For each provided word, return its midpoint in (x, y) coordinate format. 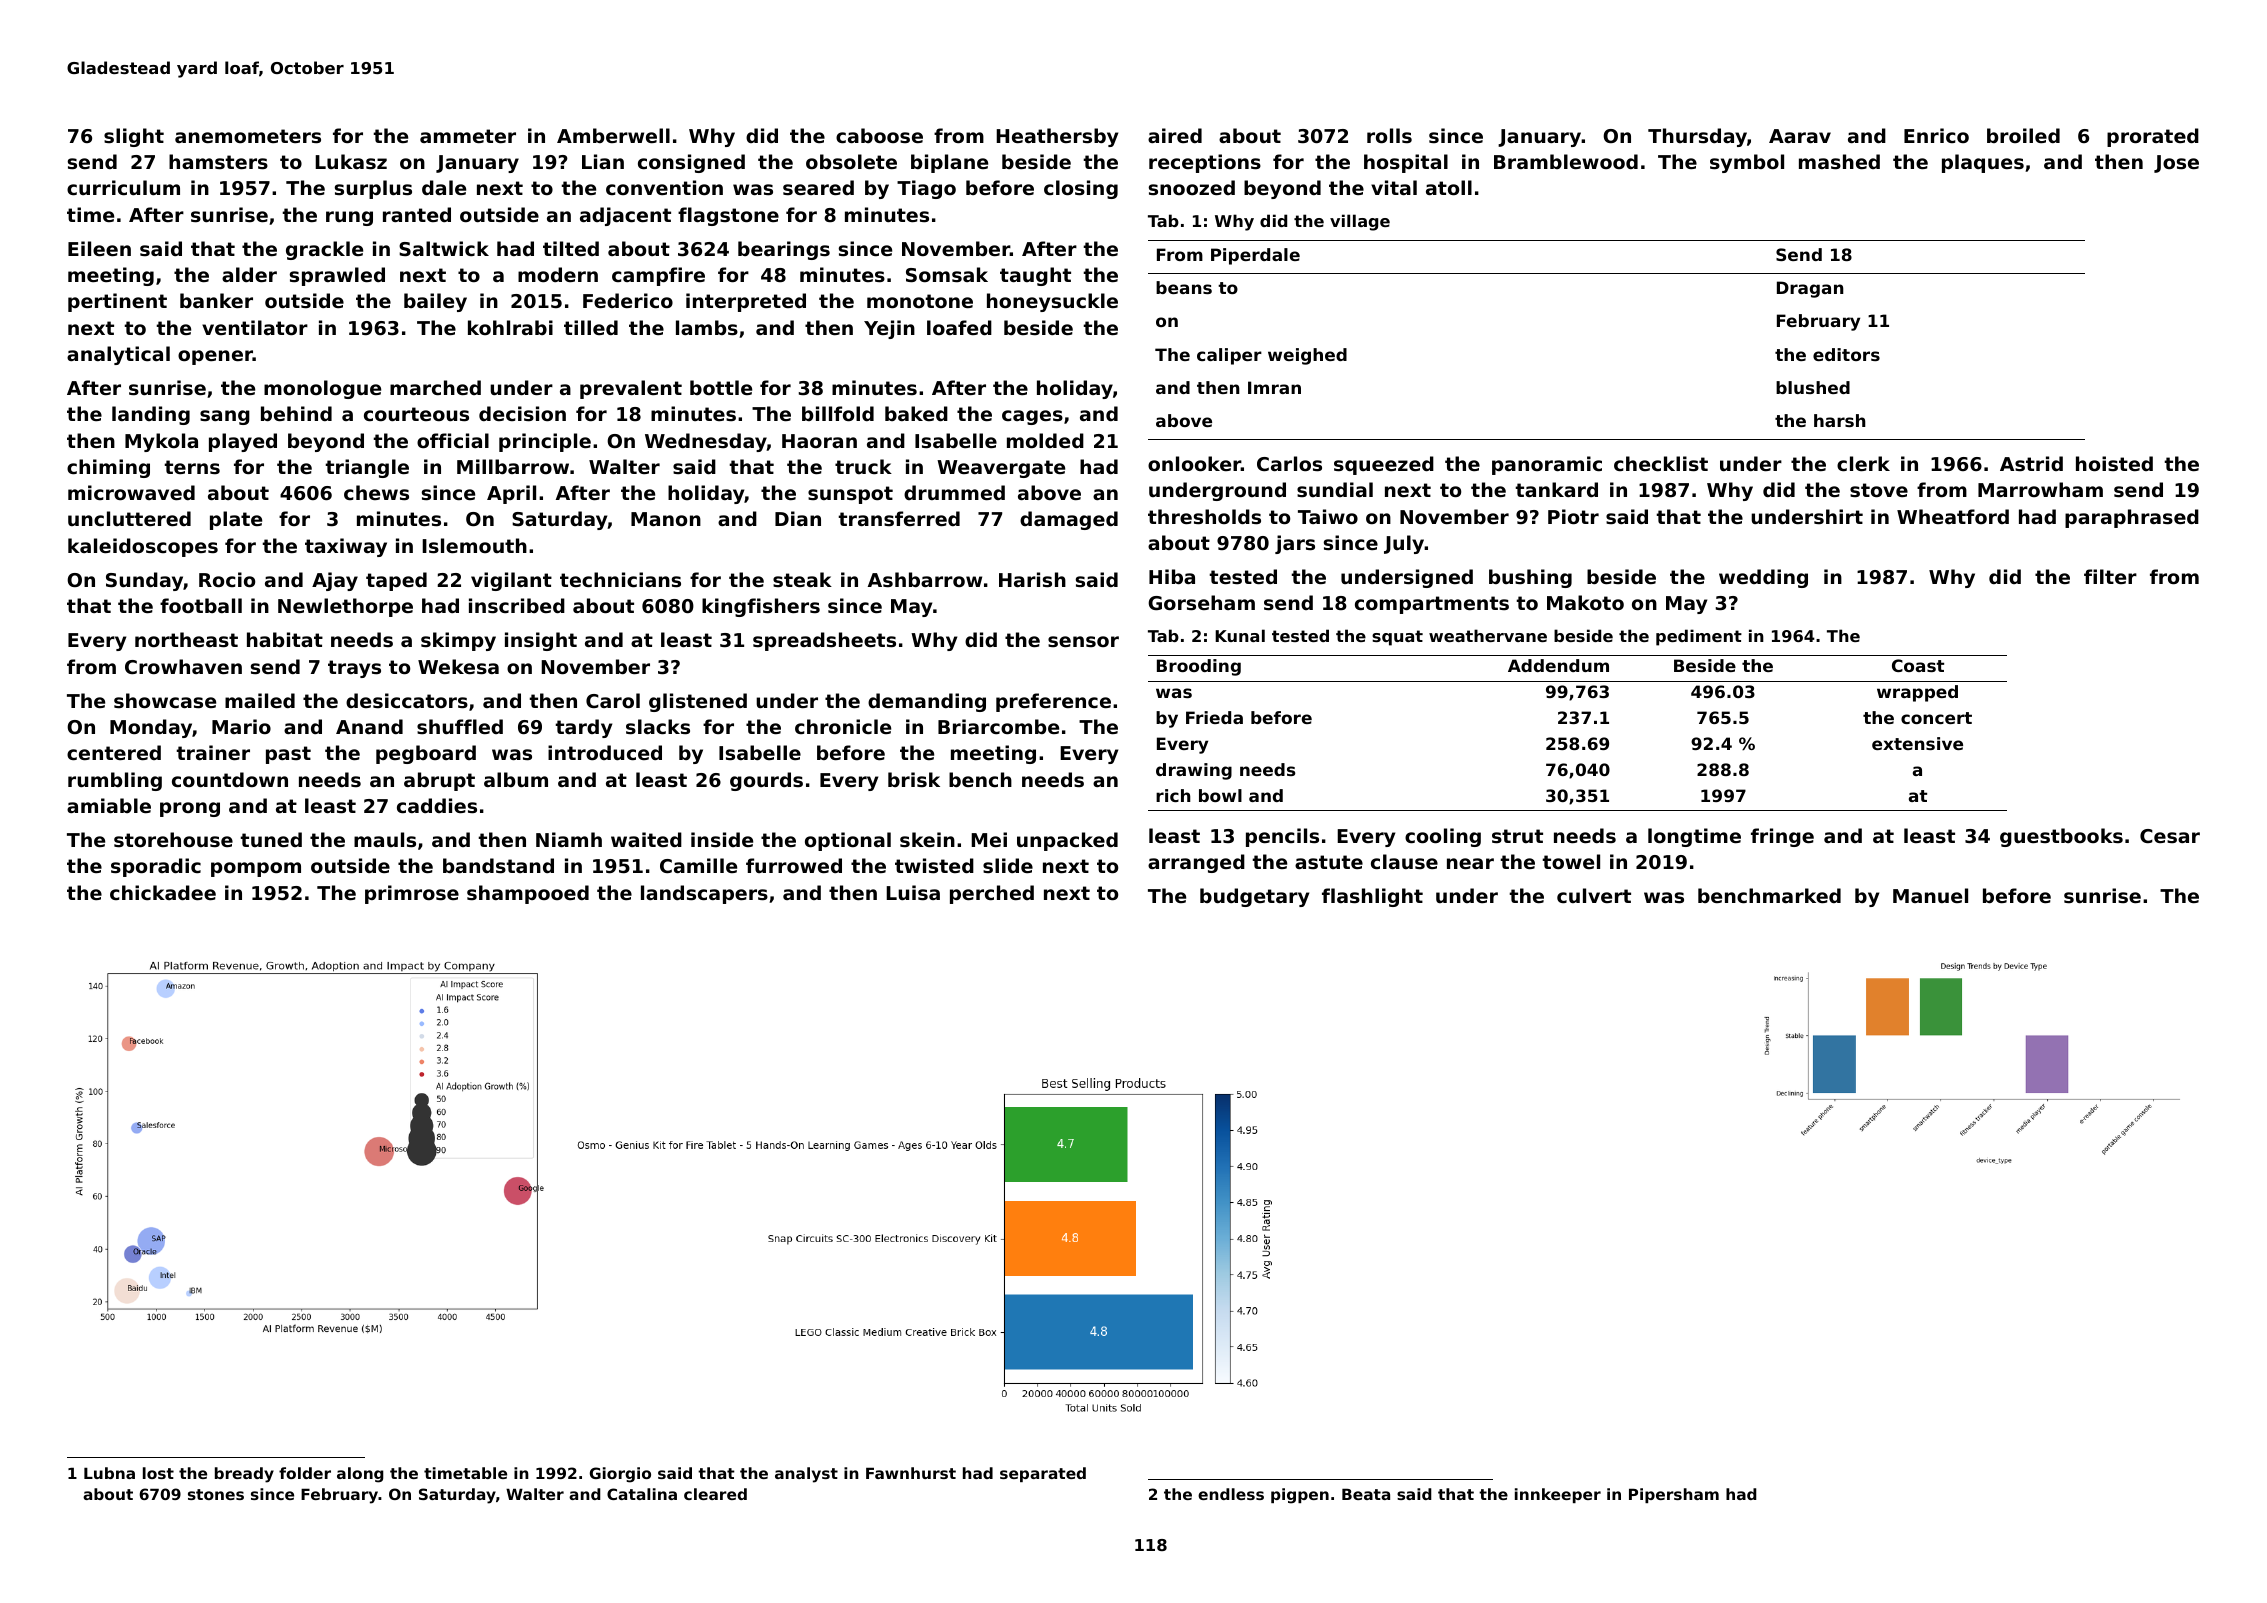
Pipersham (1674, 1495)
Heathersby (1057, 137)
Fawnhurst (911, 1473)
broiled (2023, 135)
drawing (1194, 771)
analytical (118, 355)
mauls (385, 840)
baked (916, 413)
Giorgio (620, 1475)
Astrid (2031, 463)
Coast (1918, 665)
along (360, 1475)
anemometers (248, 136)
